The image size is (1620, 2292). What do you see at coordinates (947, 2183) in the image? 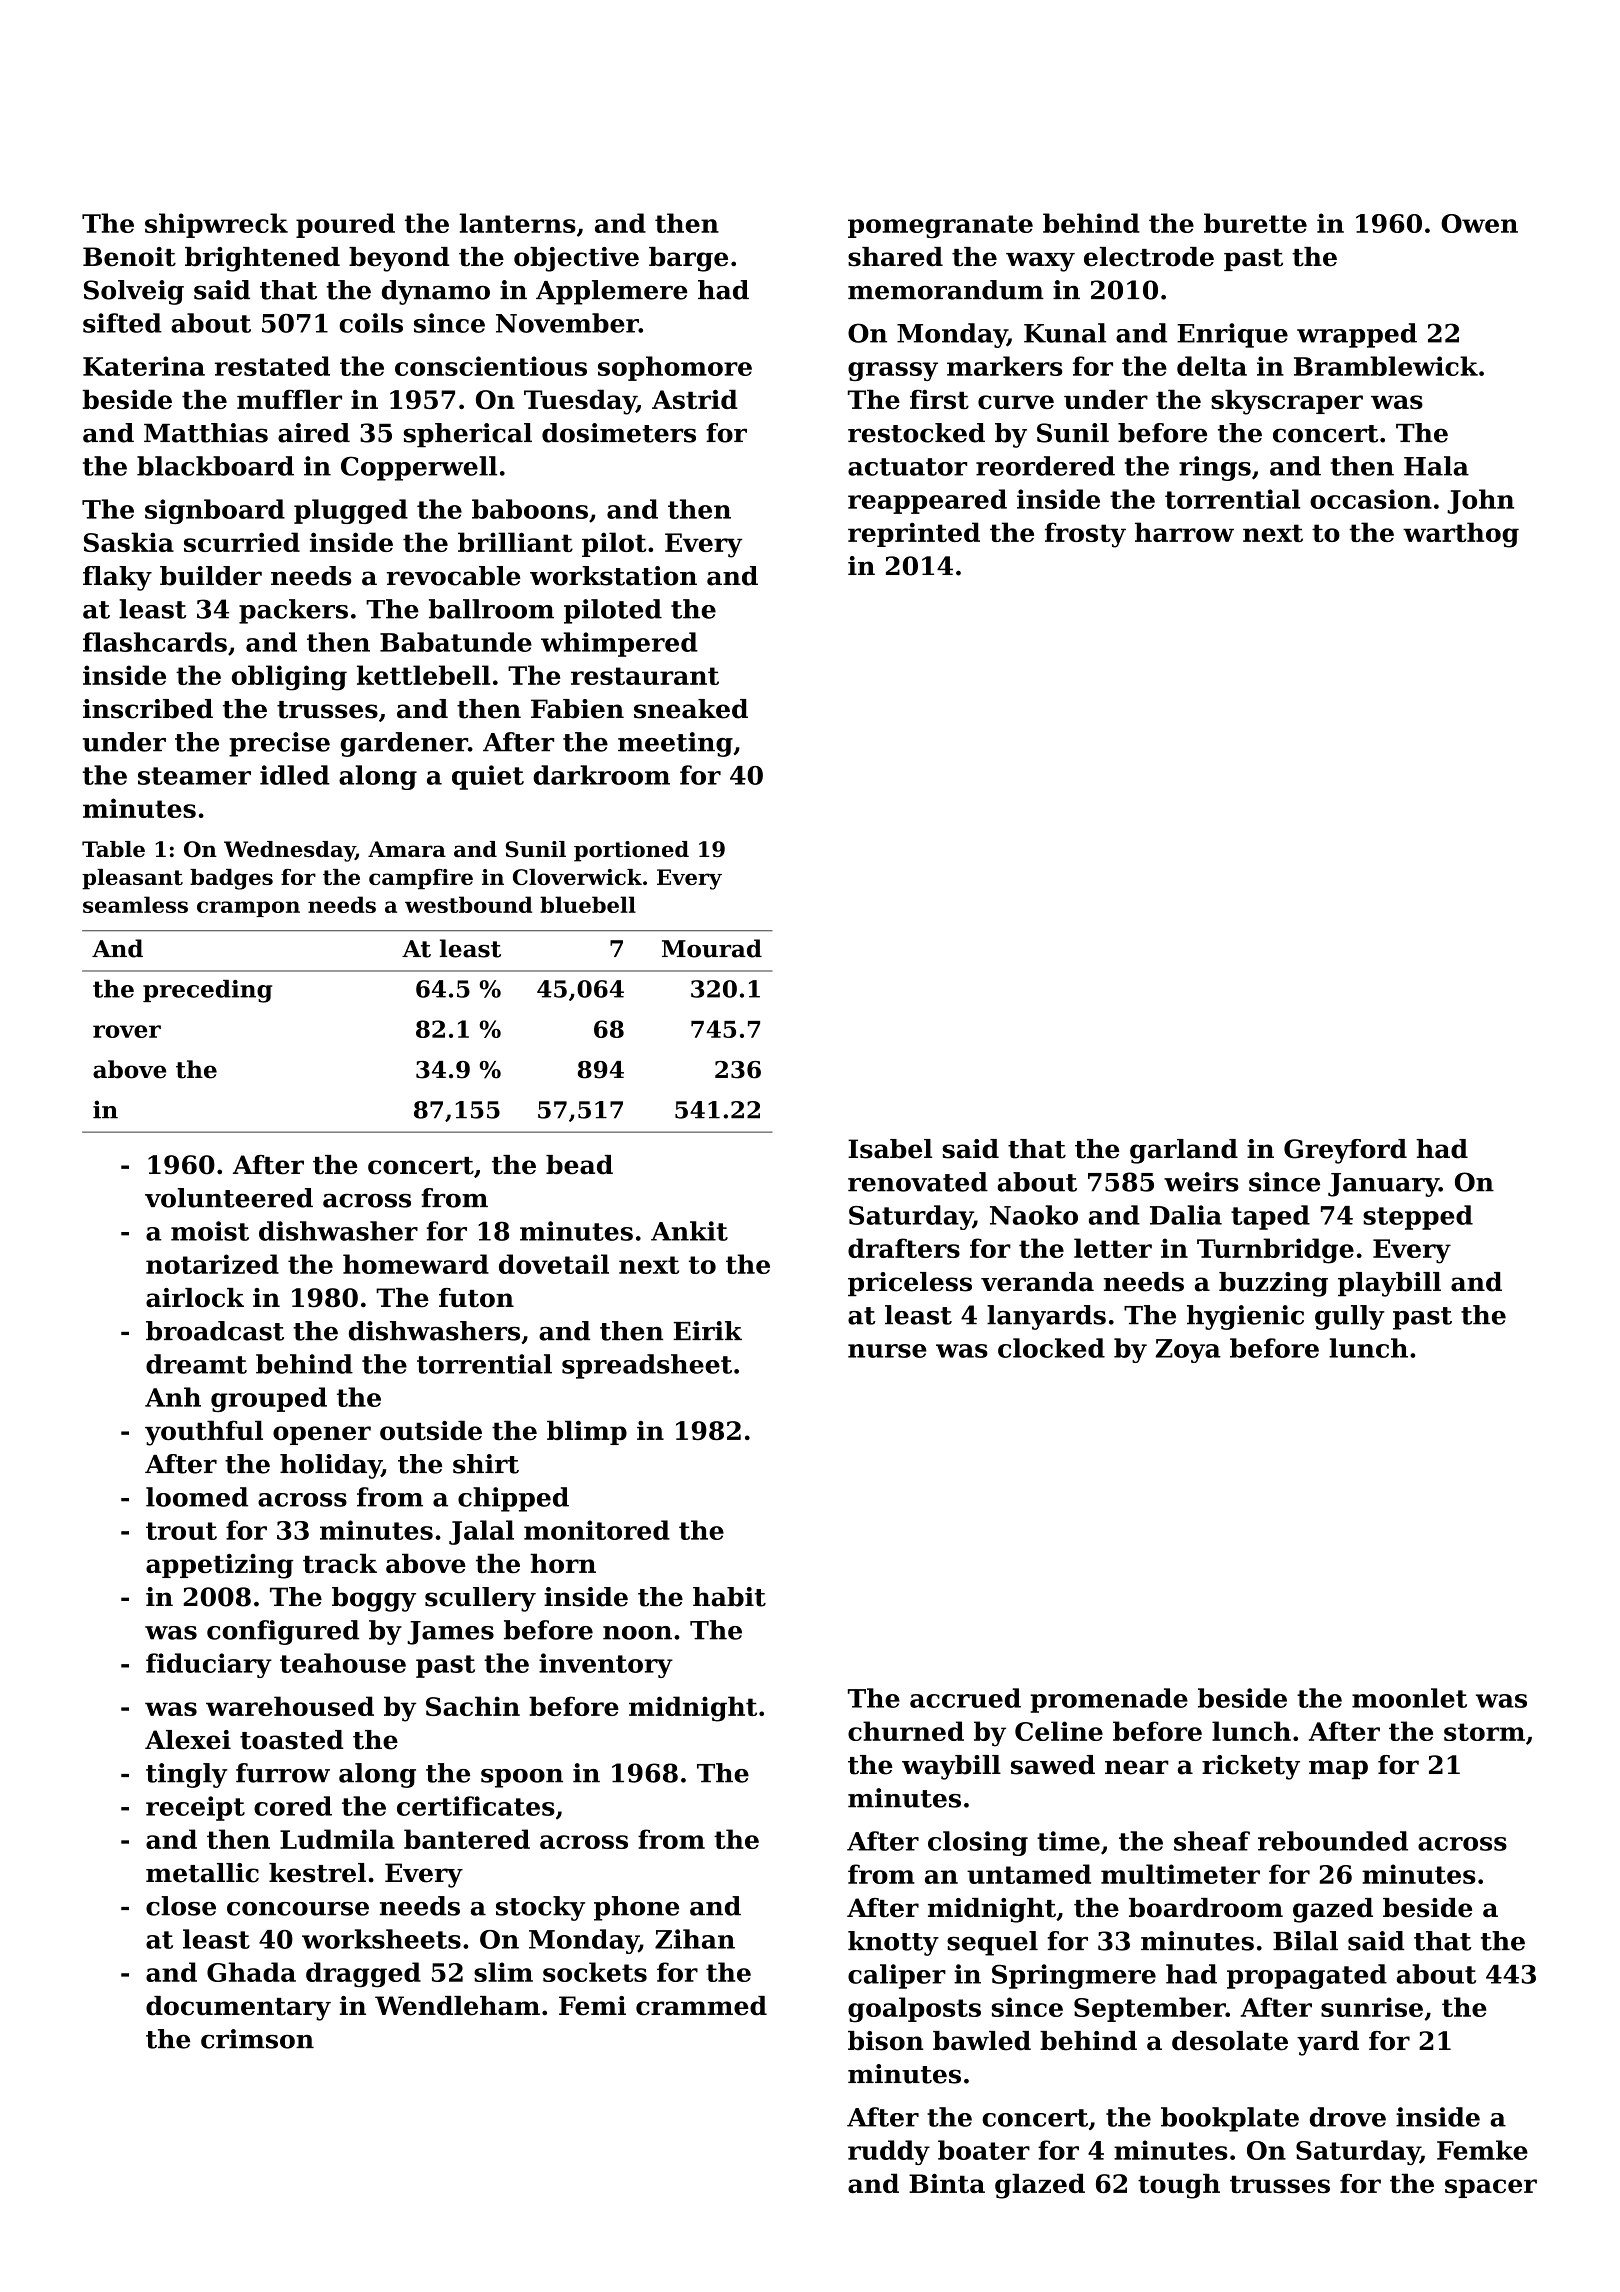
I see `Binta` at bounding box center [947, 2183].
